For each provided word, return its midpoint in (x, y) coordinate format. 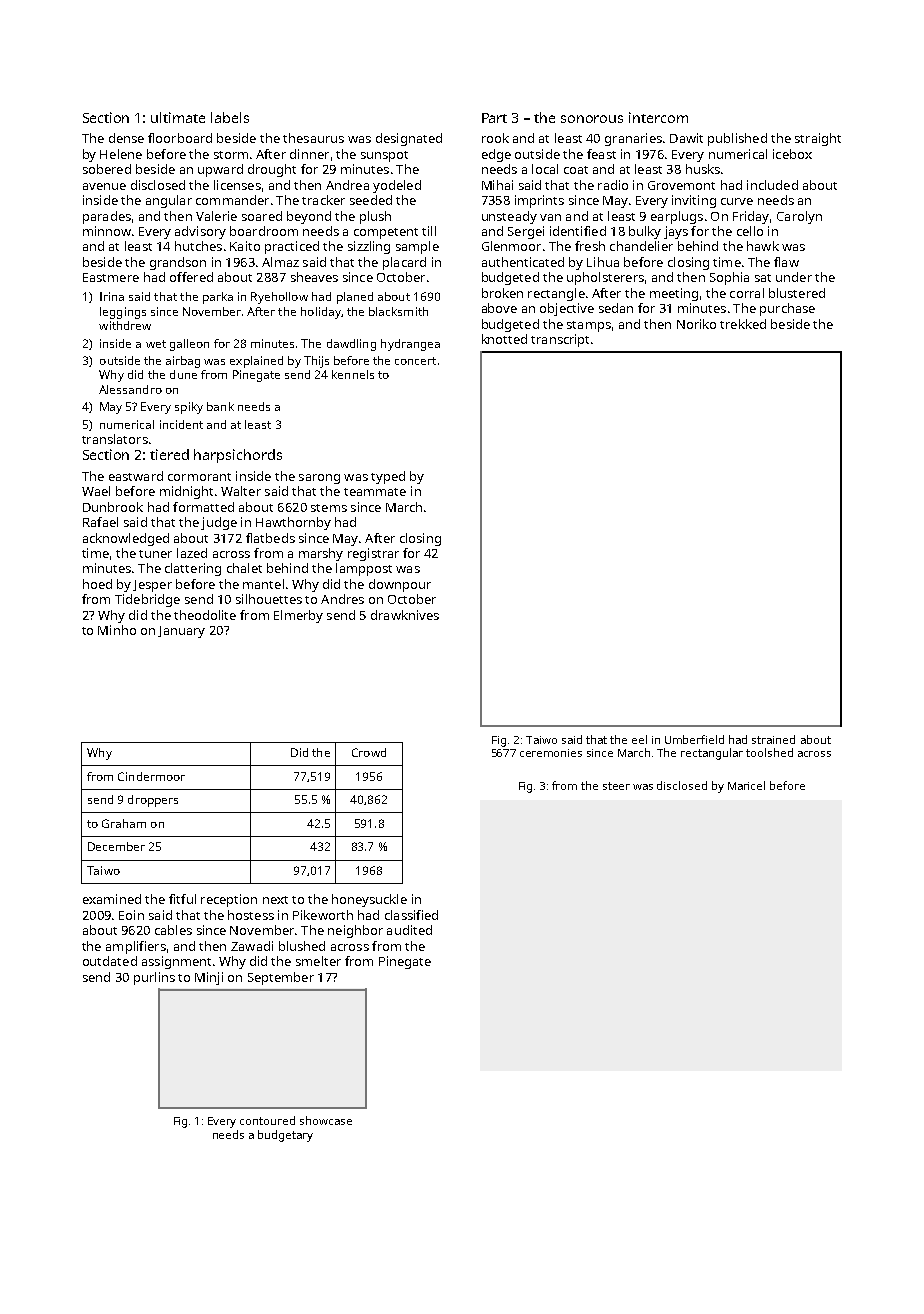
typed (388, 477)
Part (494, 118)
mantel (263, 584)
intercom (658, 117)
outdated (110, 961)
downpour (400, 585)
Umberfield (694, 739)
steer (616, 786)
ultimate (178, 117)
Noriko (696, 324)
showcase (326, 1120)
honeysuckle (369, 900)
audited (409, 930)
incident (181, 424)
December (116, 846)
